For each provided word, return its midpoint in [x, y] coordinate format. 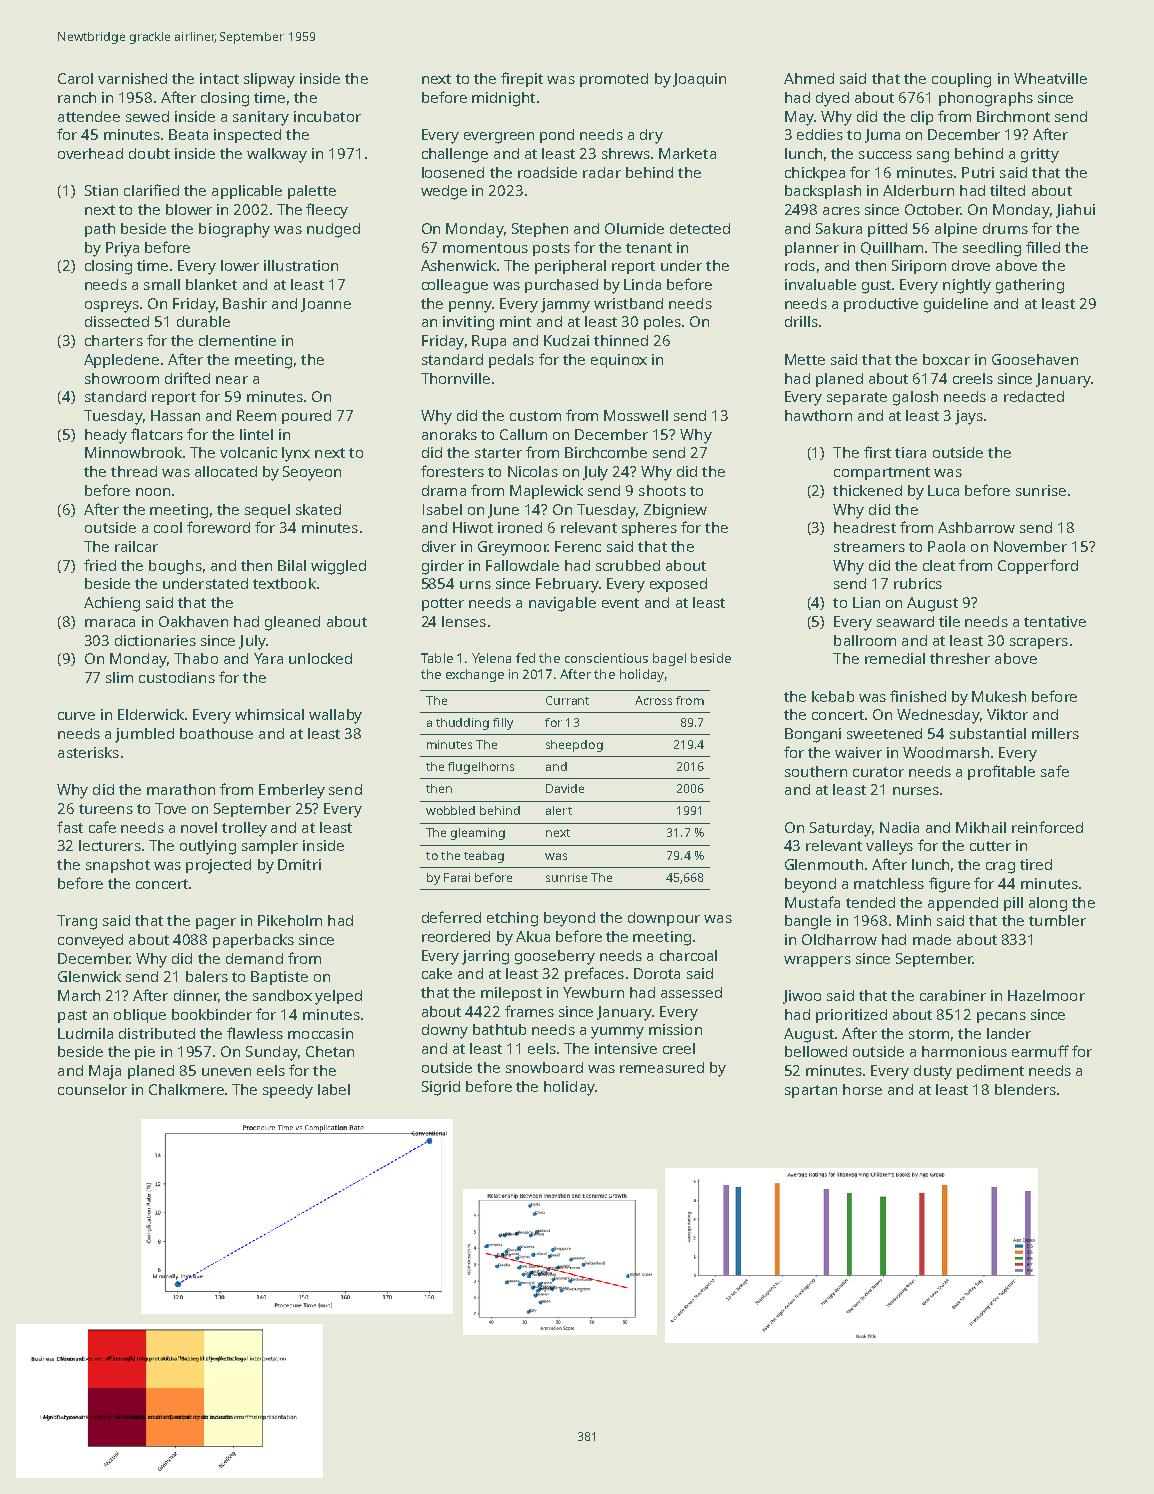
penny [470, 307]
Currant [567, 700]
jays [969, 417]
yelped [338, 997]
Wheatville [1050, 78]
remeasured [662, 1067]
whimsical [269, 714]
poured [306, 417]
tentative [1055, 621]
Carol [75, 78]
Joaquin [699, 80]
